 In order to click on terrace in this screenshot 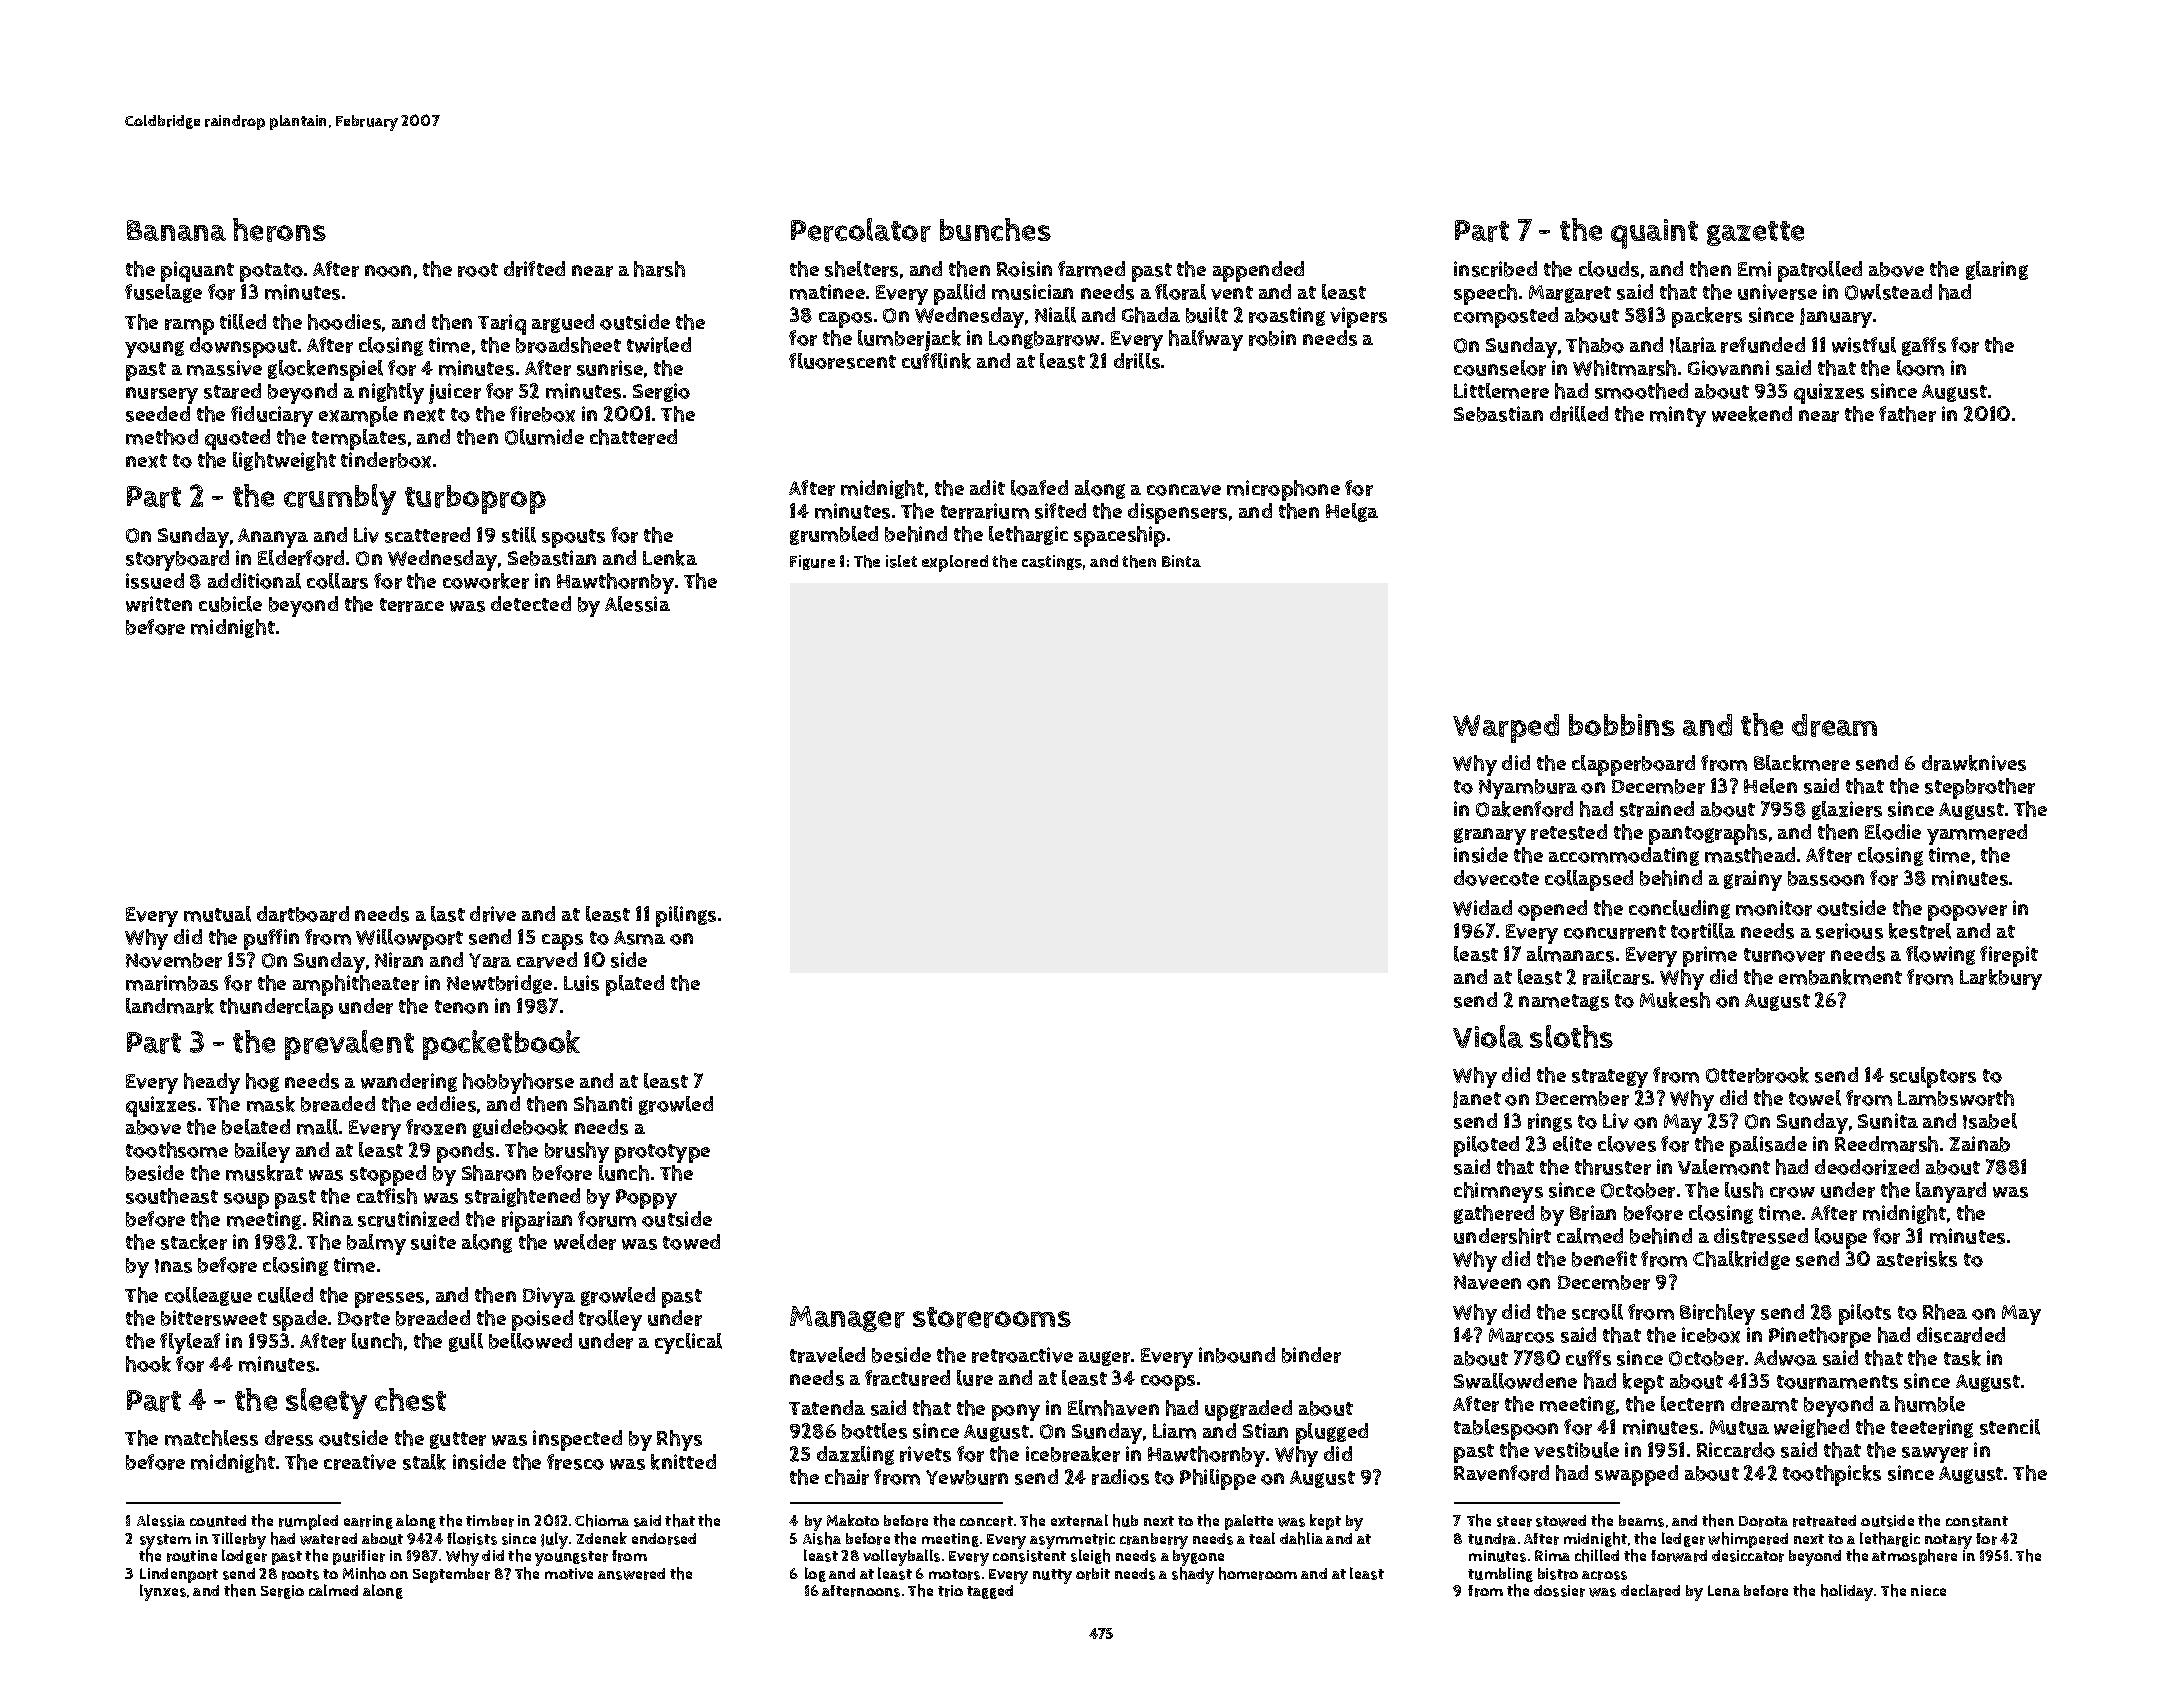, I will do `click(412, 605)`.
